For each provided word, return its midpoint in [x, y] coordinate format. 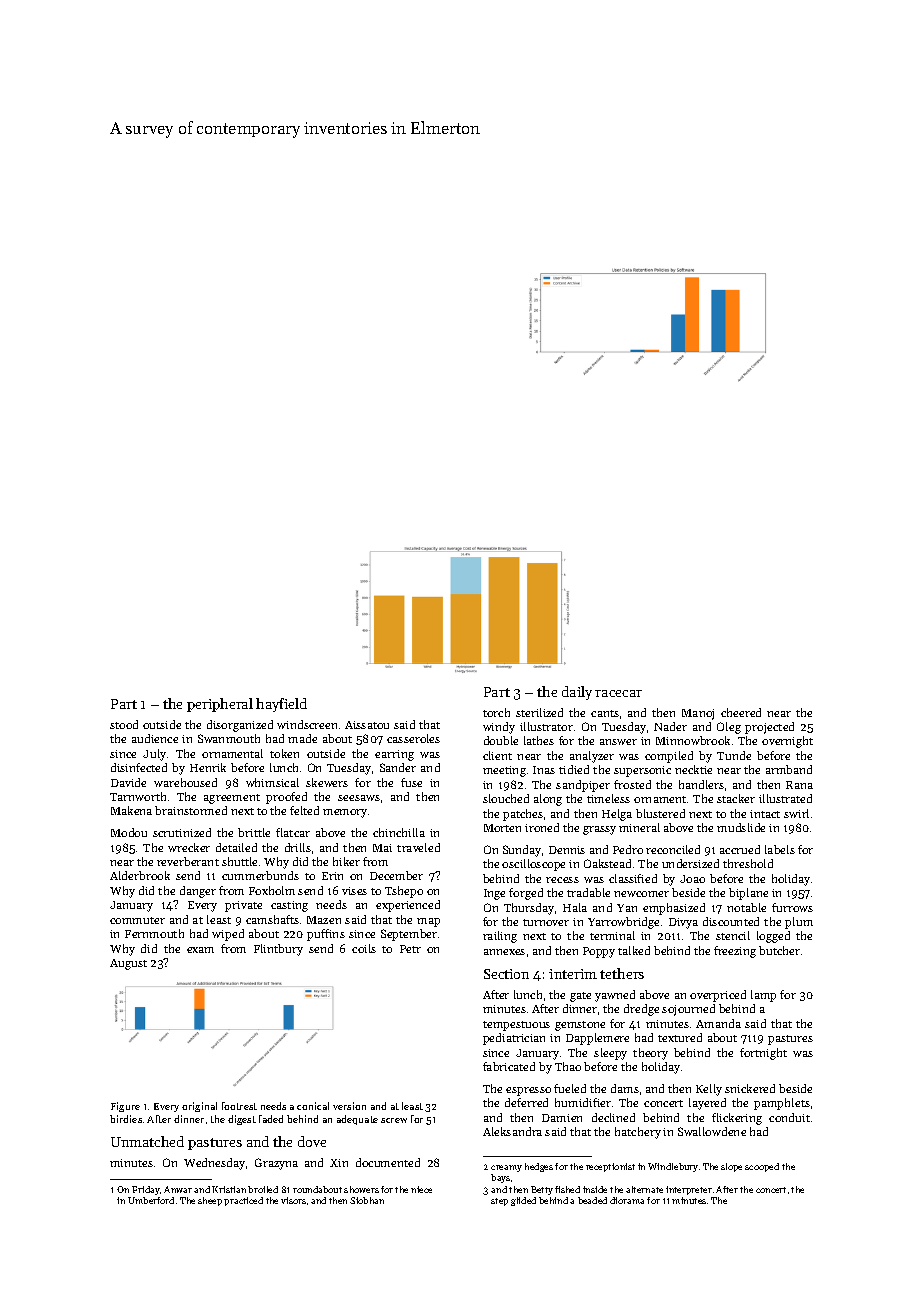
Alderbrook [140, 875]
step [499, 1202]
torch [496, 712]
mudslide [741, 827]
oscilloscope [533, 865]
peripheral [220, 705]
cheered [741, 712]
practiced [243, 1201]
